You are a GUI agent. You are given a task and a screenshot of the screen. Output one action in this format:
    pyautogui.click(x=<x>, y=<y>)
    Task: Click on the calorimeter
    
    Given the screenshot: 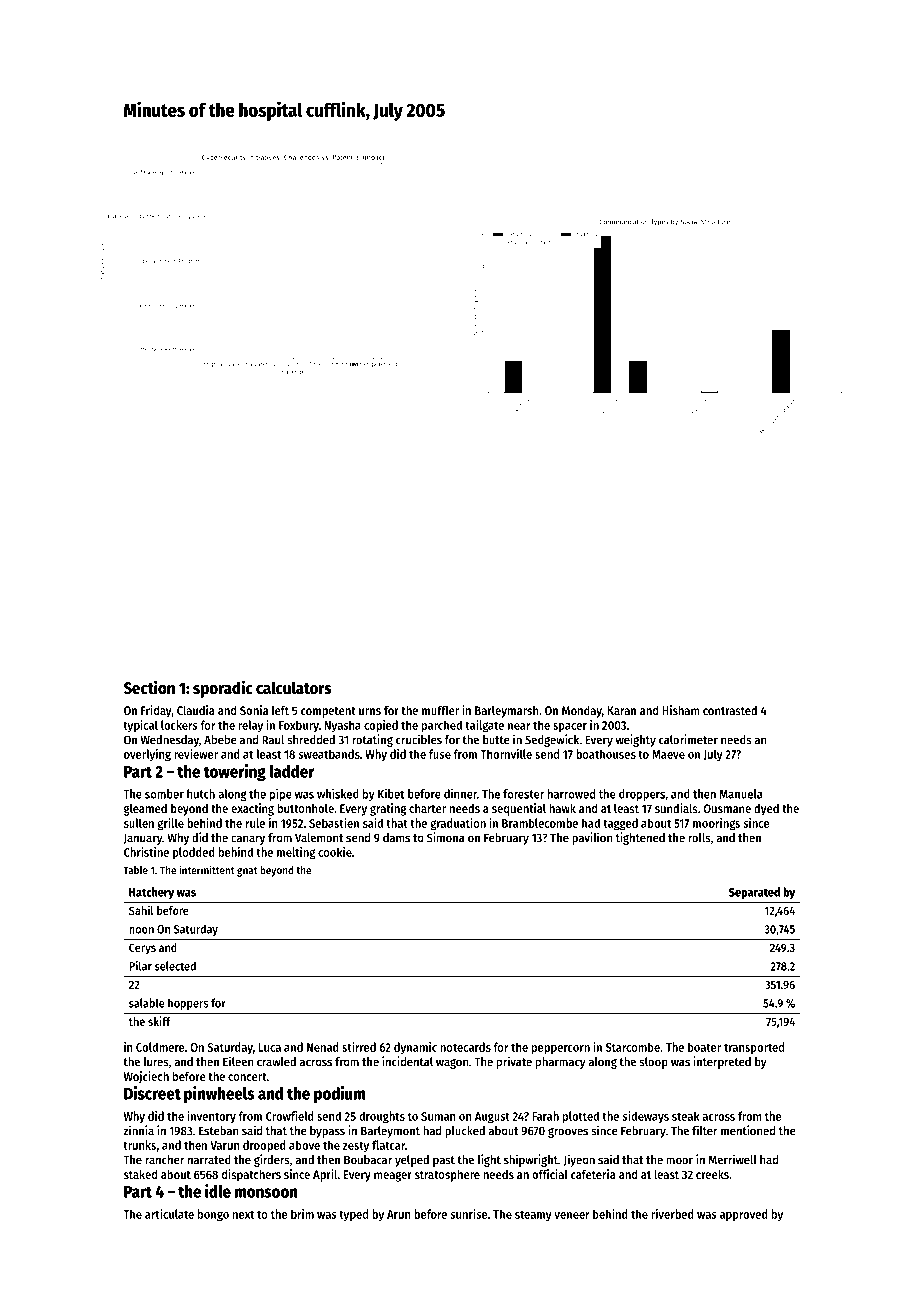 What is the action you would take?
    pyautogui.click(x=688, y=739)
